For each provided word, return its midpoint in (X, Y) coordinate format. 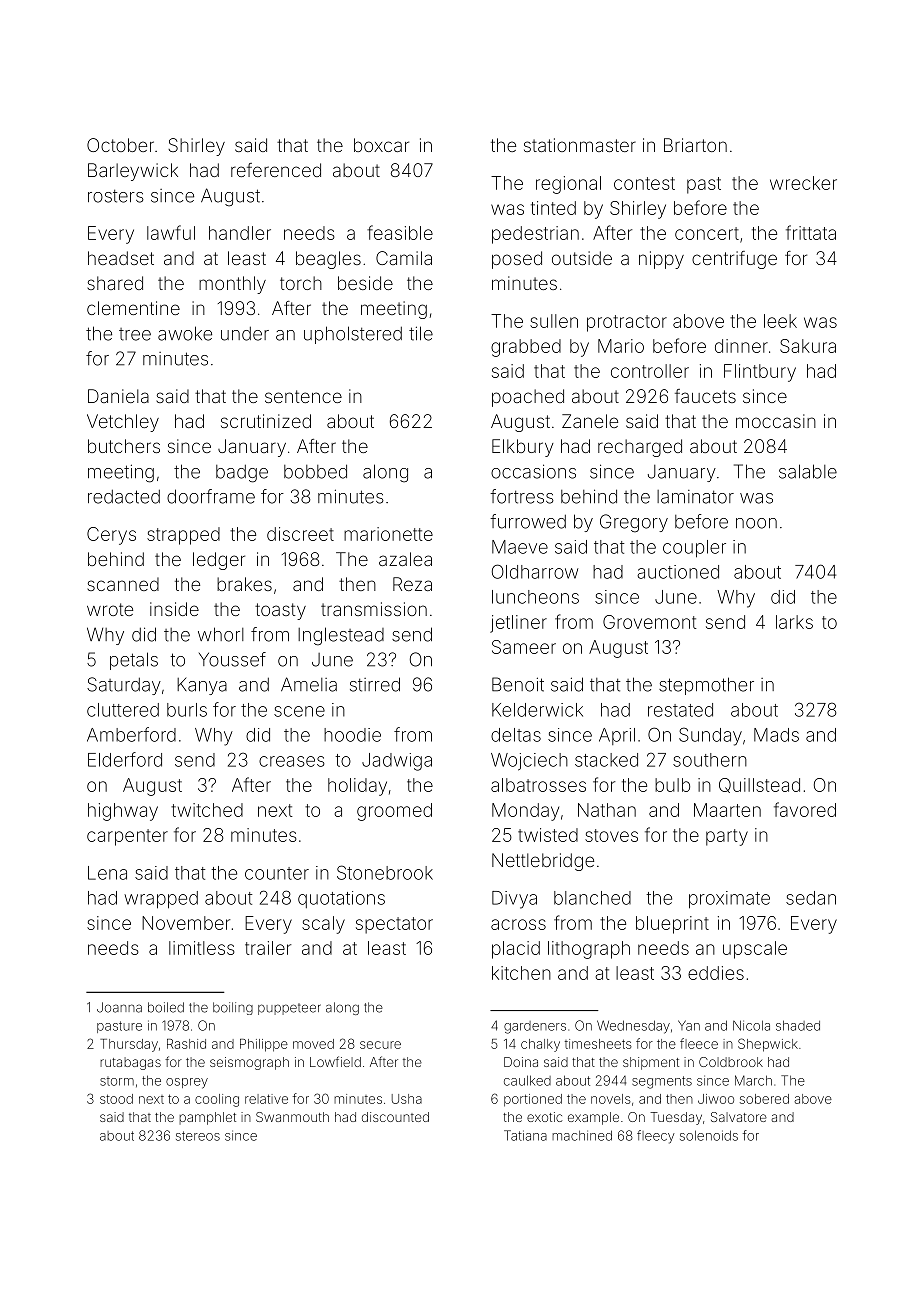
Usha (407, 1099)
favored (805, 809)
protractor (627, 323)
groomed (394, 812)
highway (123, 812)
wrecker (803, 183)
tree (135, 334)
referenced (276, 170)
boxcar (381, 145)
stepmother (706, 686)
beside (365, 283)
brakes (244, 584)
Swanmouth (292, 1117)
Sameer (524, 647)
